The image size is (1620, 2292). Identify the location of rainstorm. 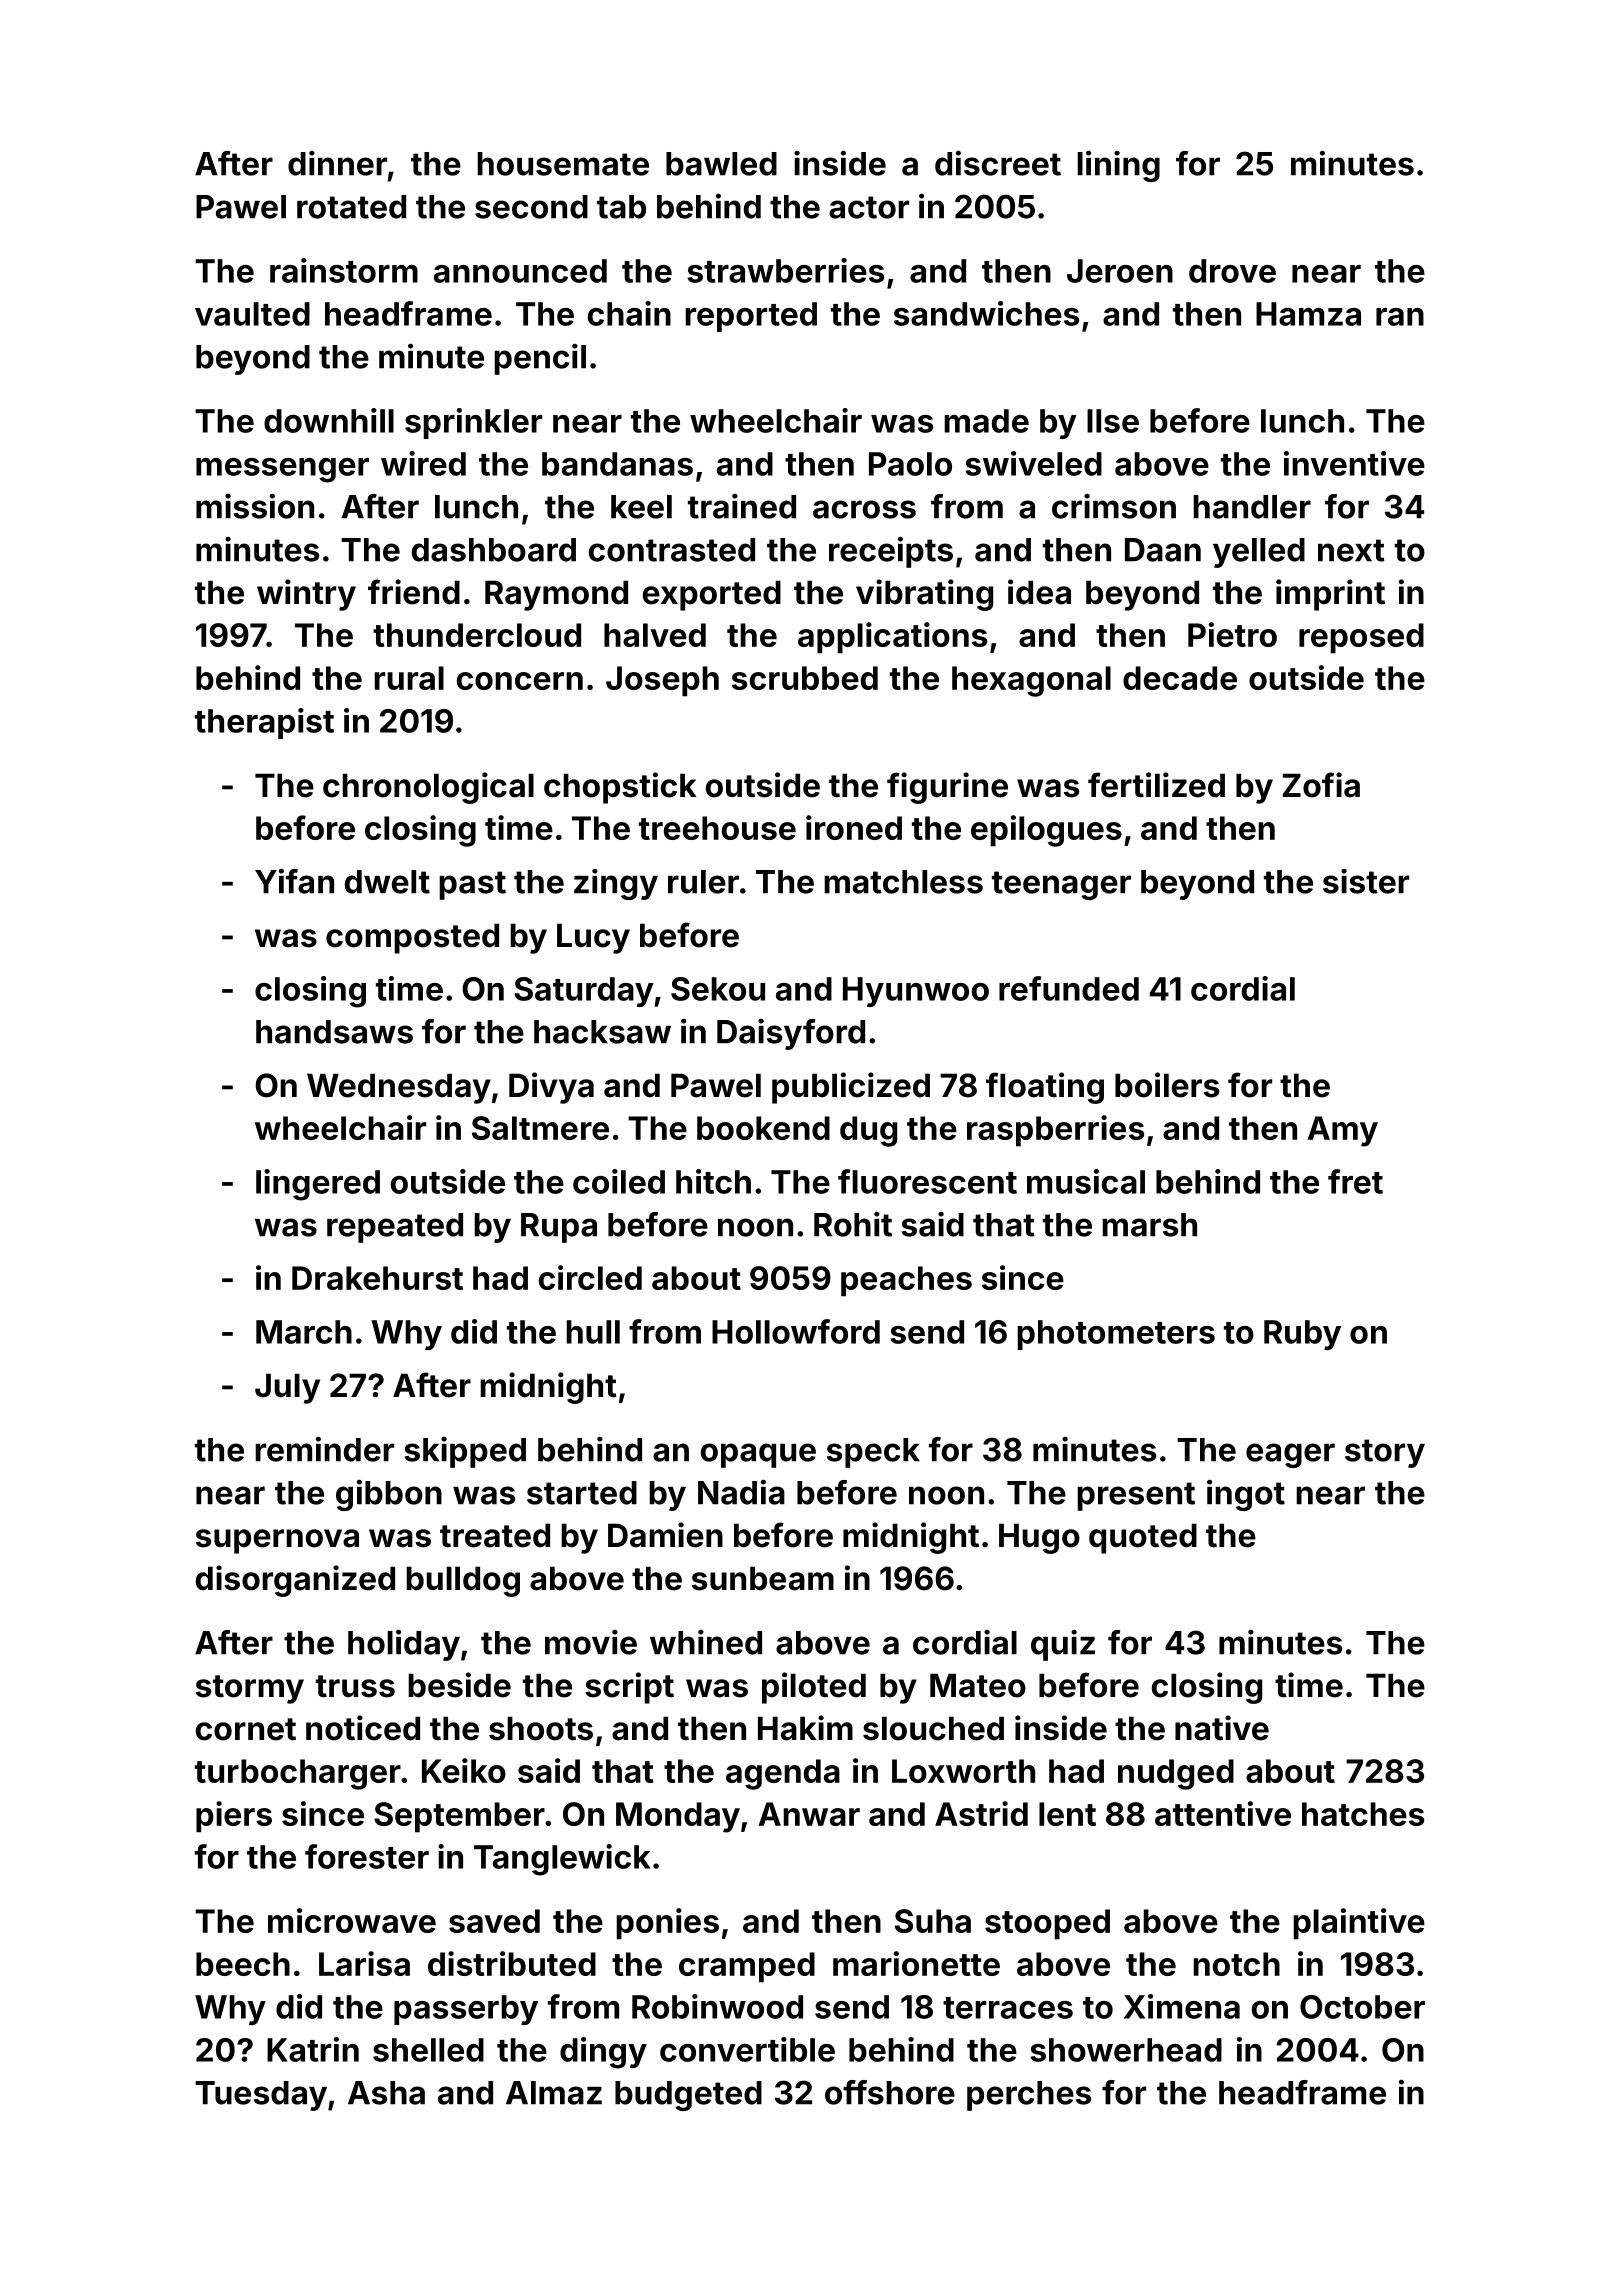
(344, 270).
